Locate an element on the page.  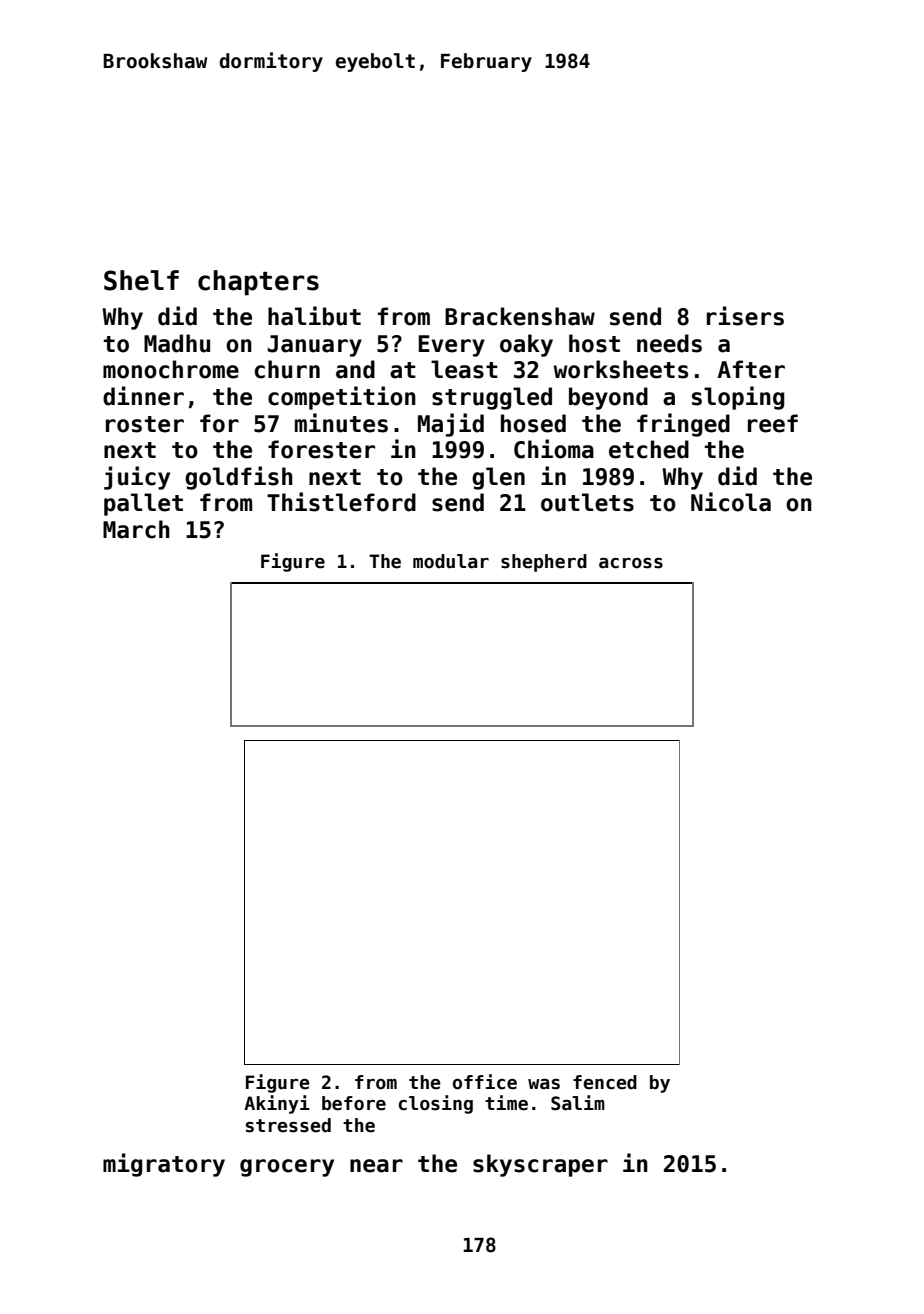
glen is located at coordinates (498, 478).
